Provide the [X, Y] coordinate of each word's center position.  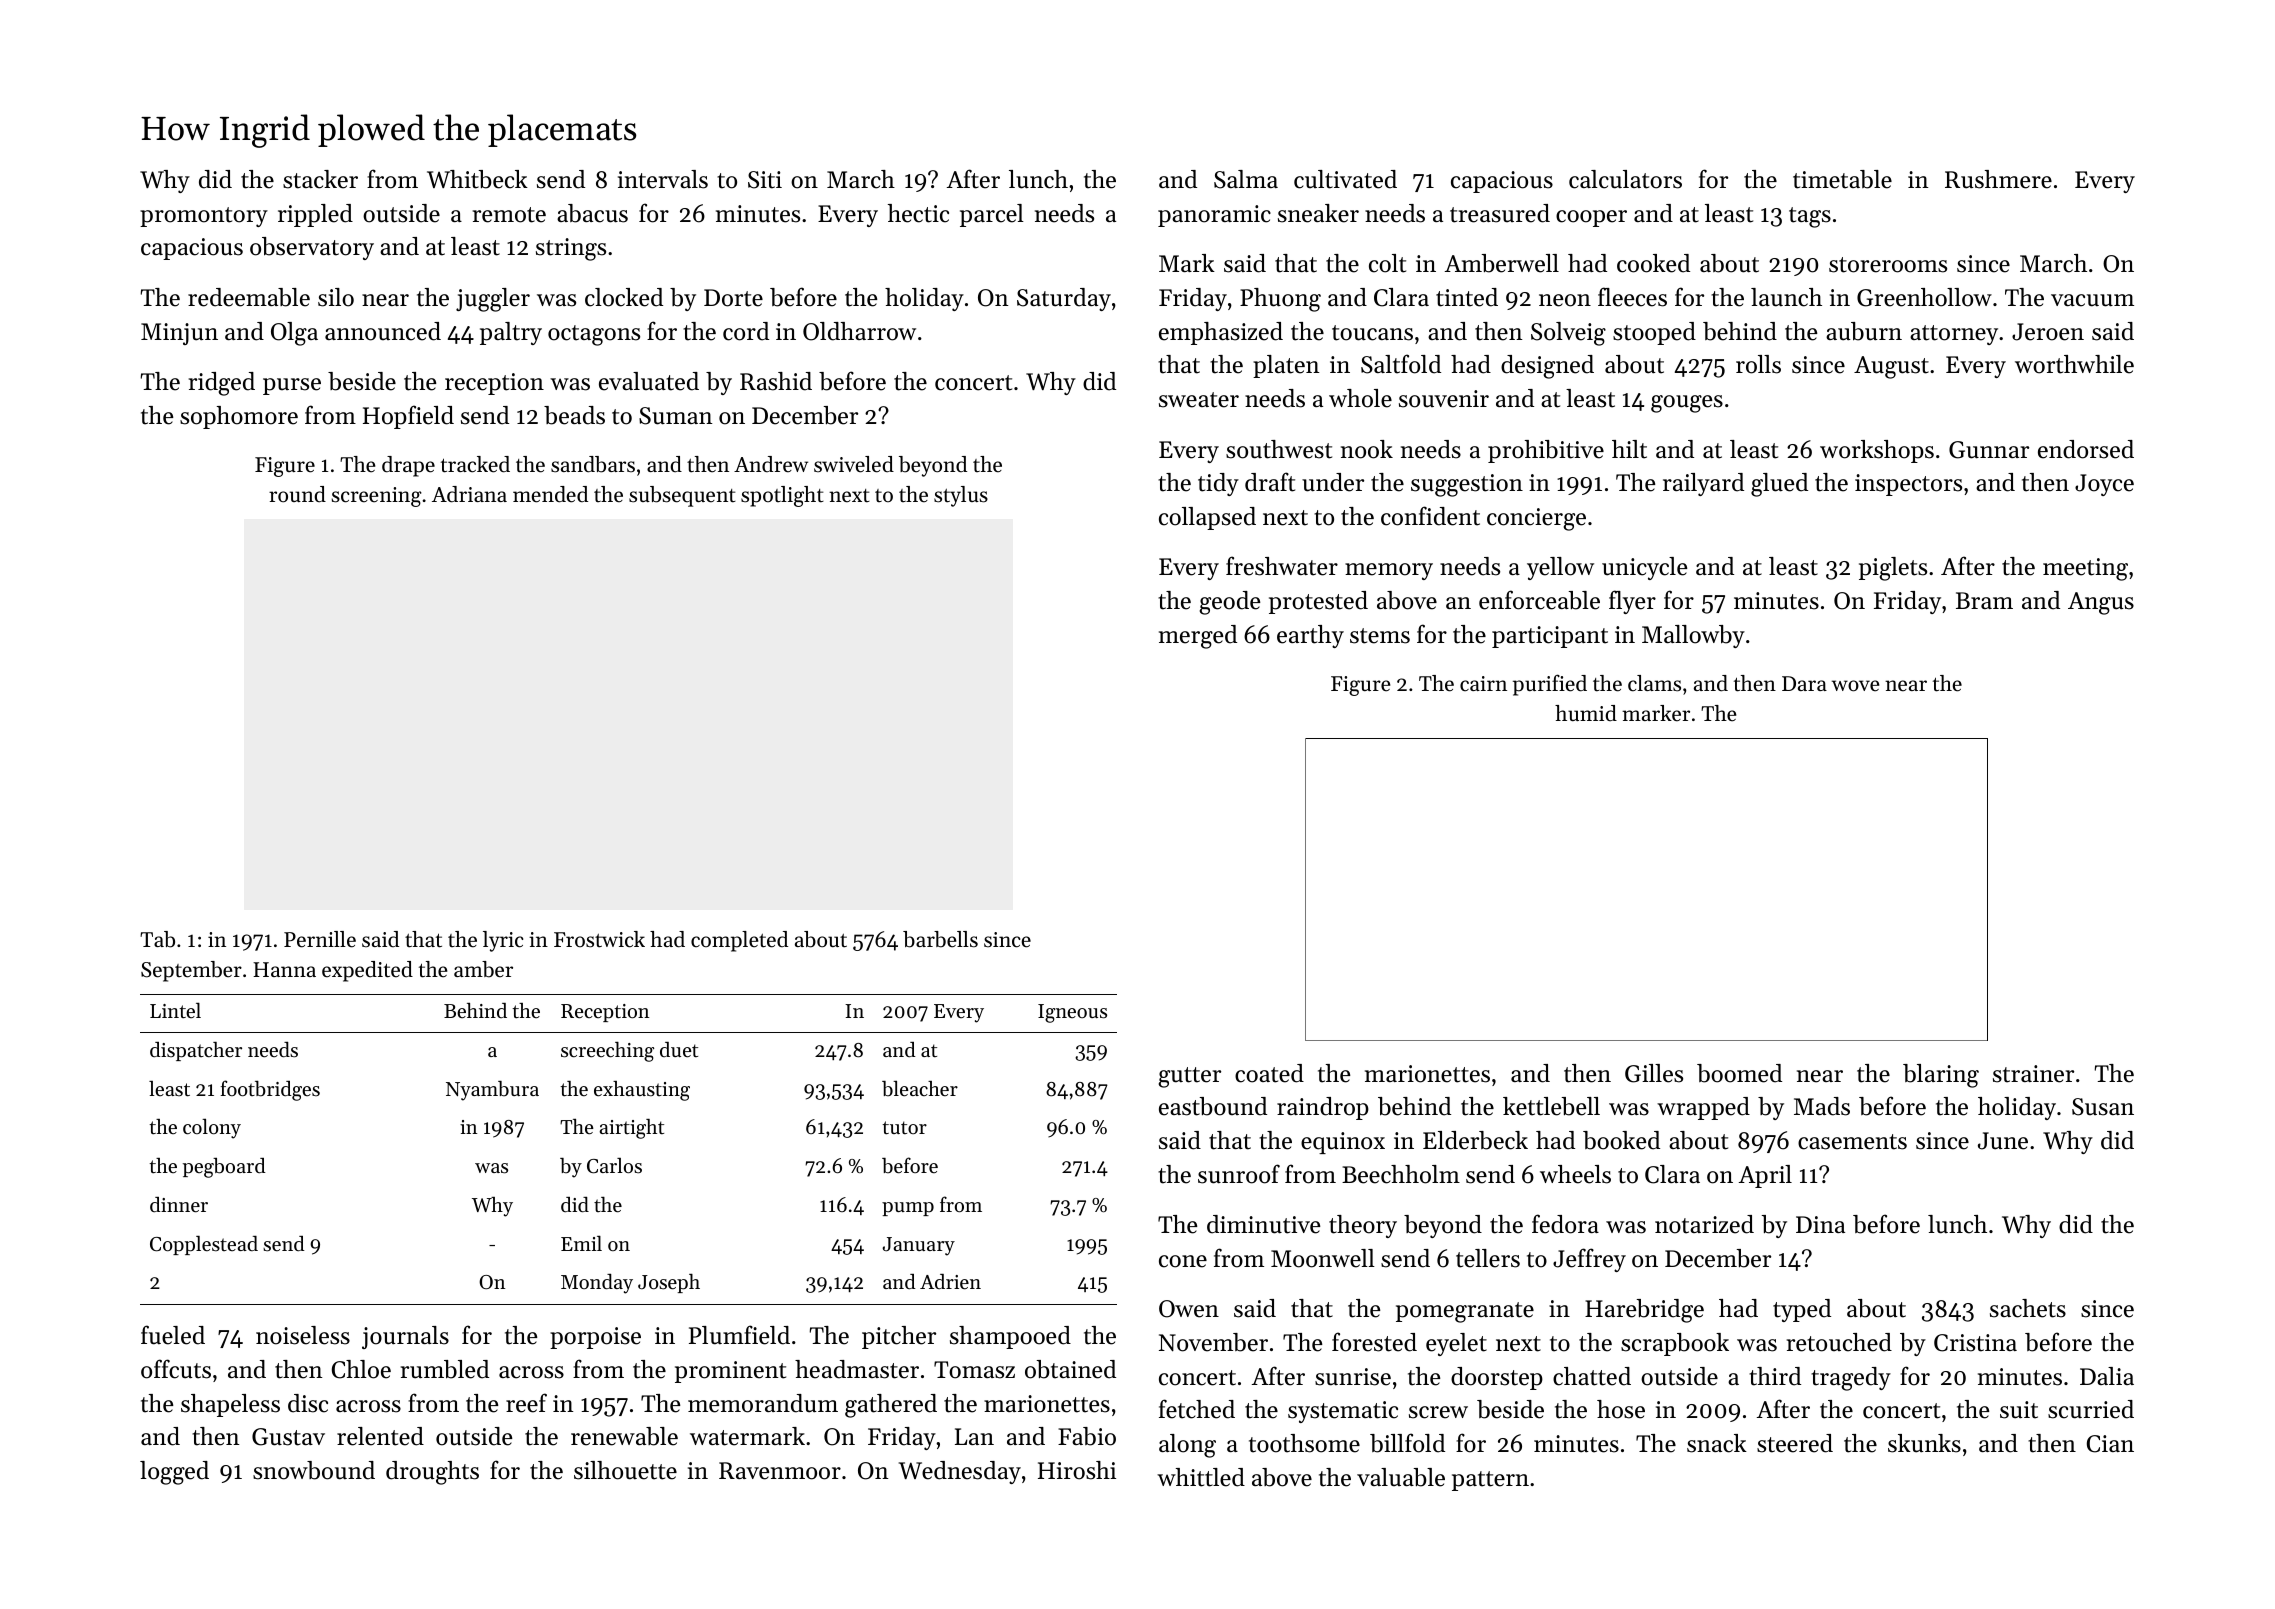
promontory [204, 217]
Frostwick [599, 939]
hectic [918, 213]
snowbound [314, 1470]
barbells [940, 939]
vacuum [2092, 300]
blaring [1941, 1076]
